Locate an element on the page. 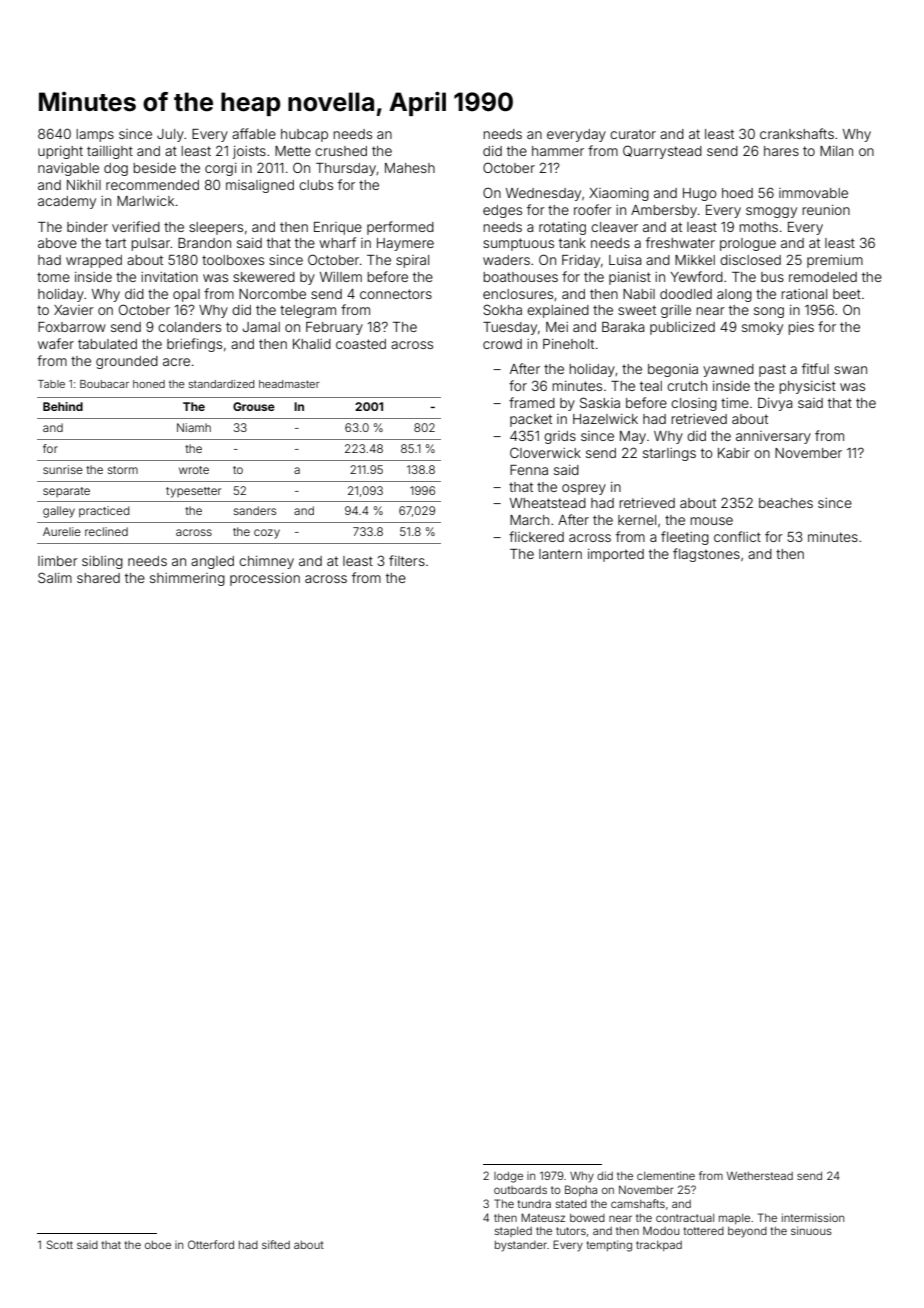 The width and height of the document is (924, 1308). Otterford is located at coordinates (211, 1244).
